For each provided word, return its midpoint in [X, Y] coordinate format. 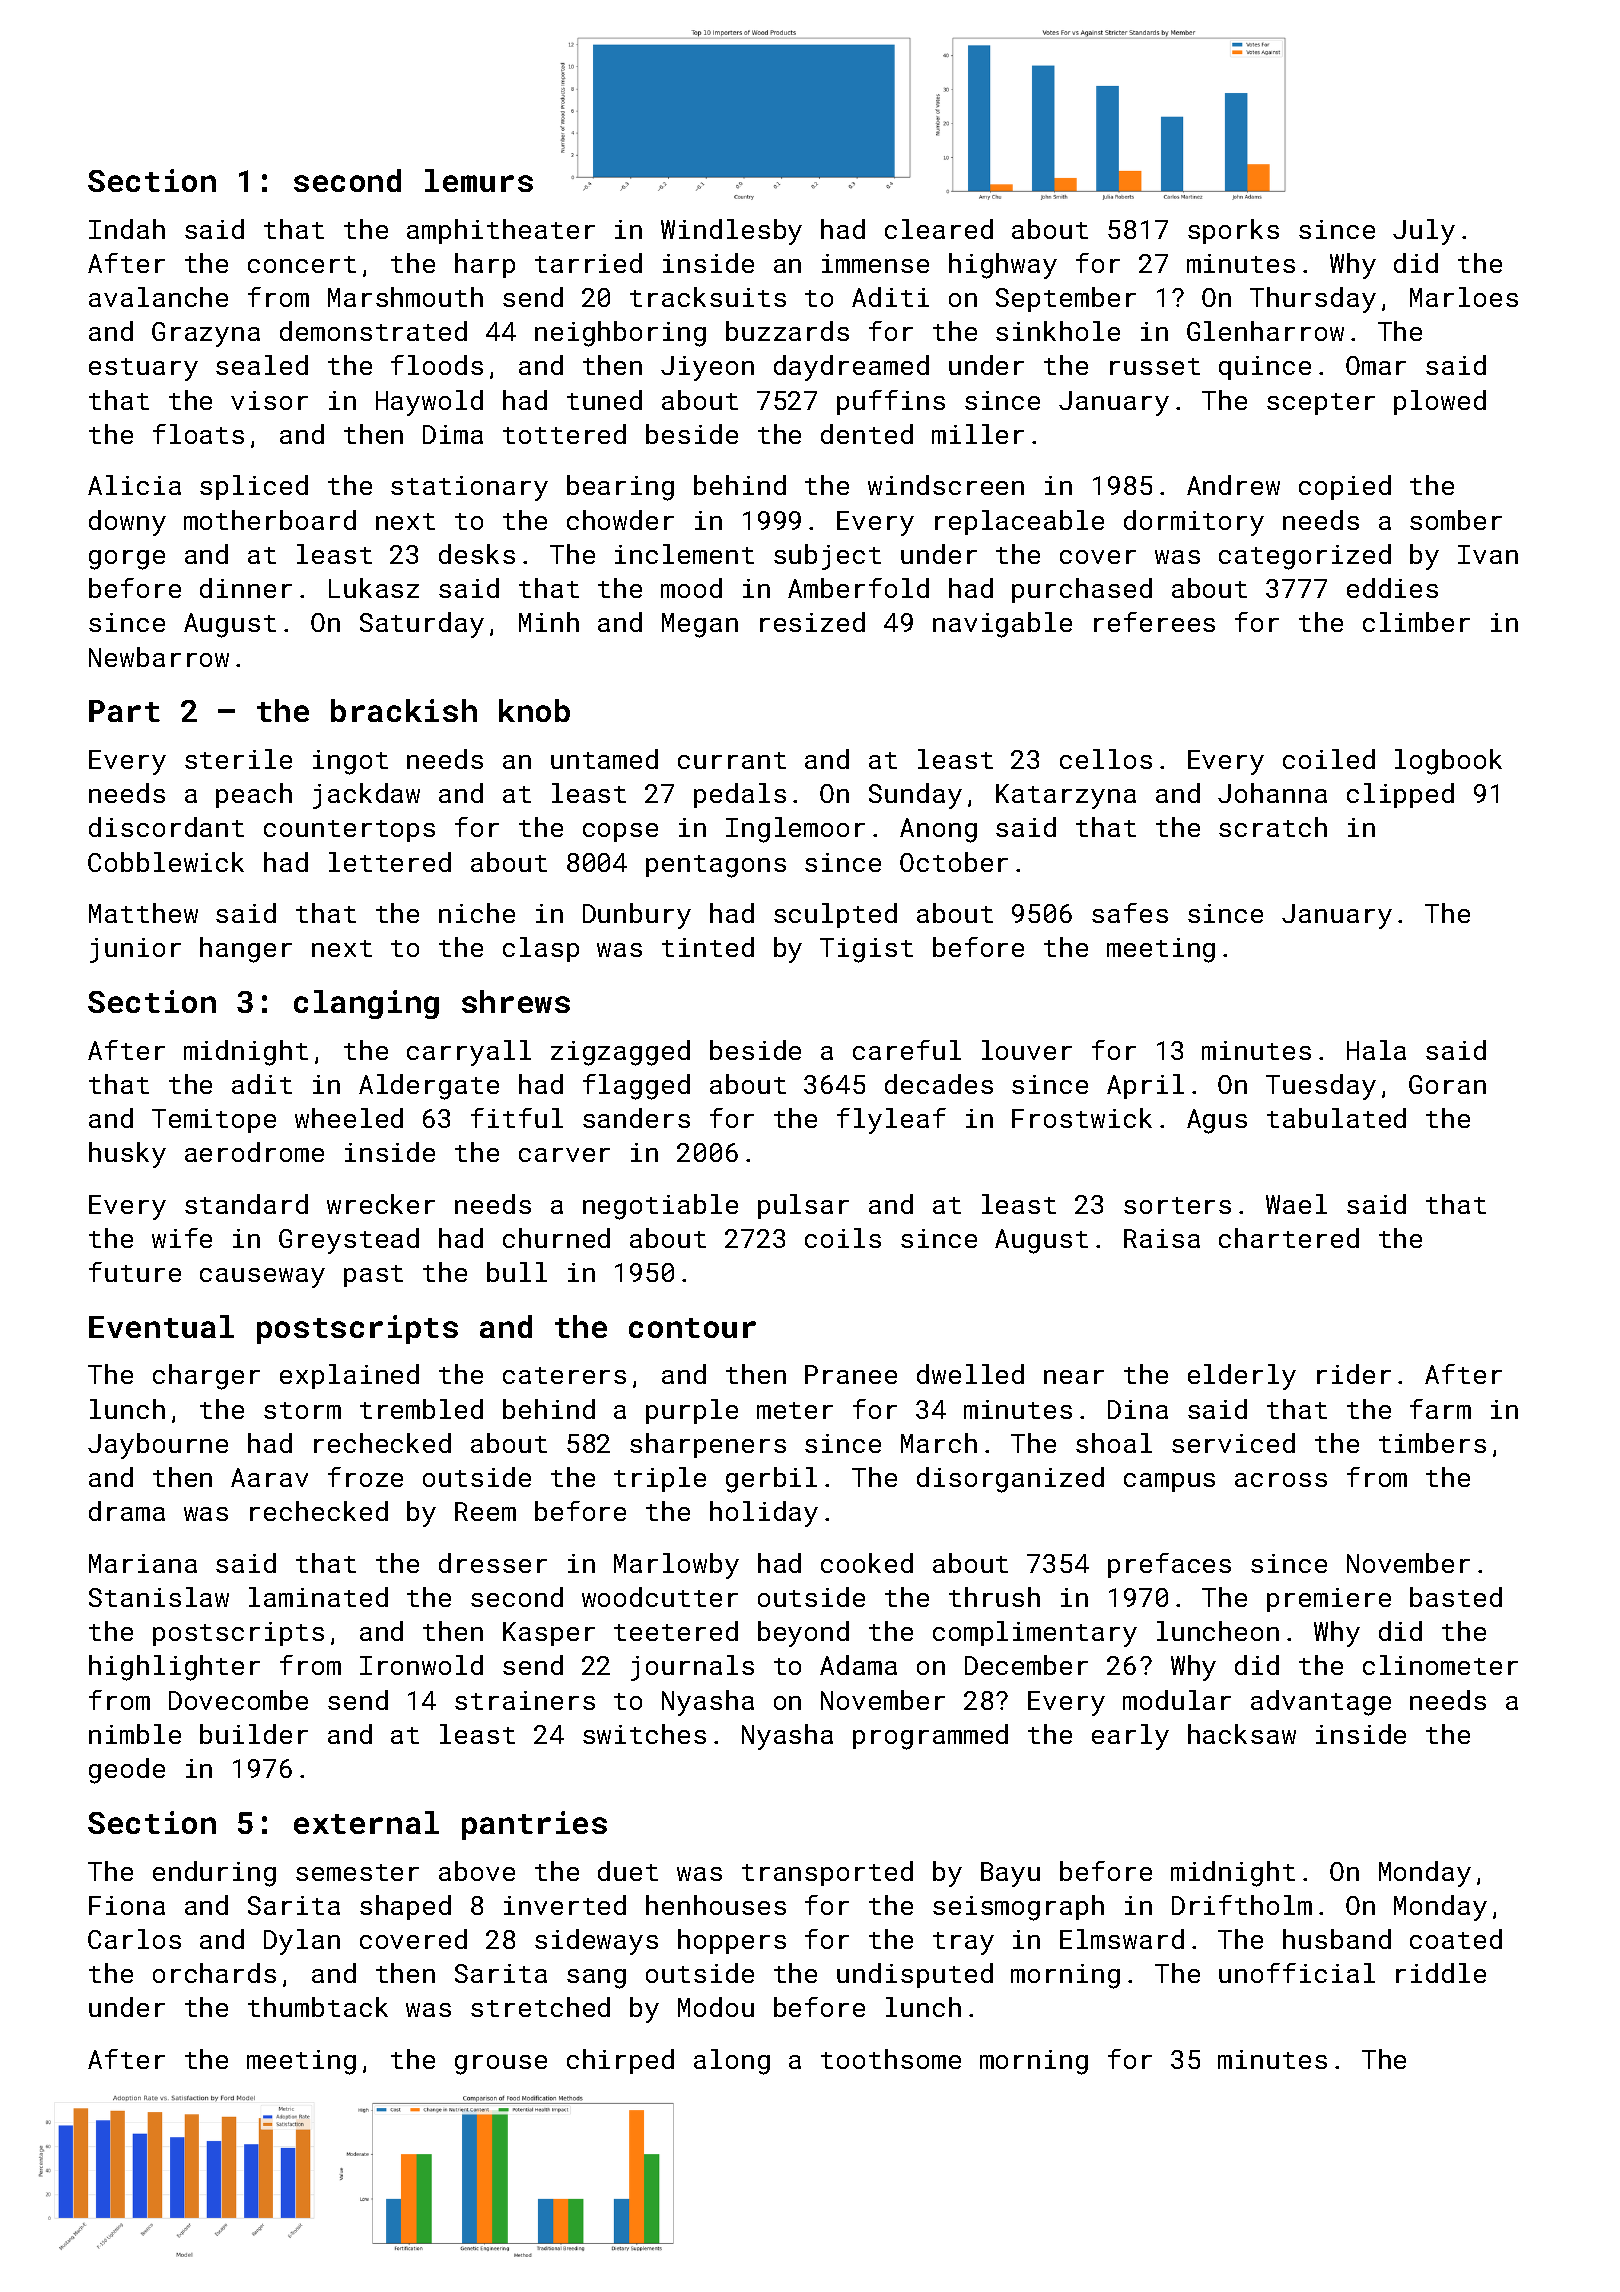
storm [302, 1410]
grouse [501, 2065]
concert [302, 264]
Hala [1376, 1050]
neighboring [620, 334]
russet [1155, 366]
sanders [636, 1118]
